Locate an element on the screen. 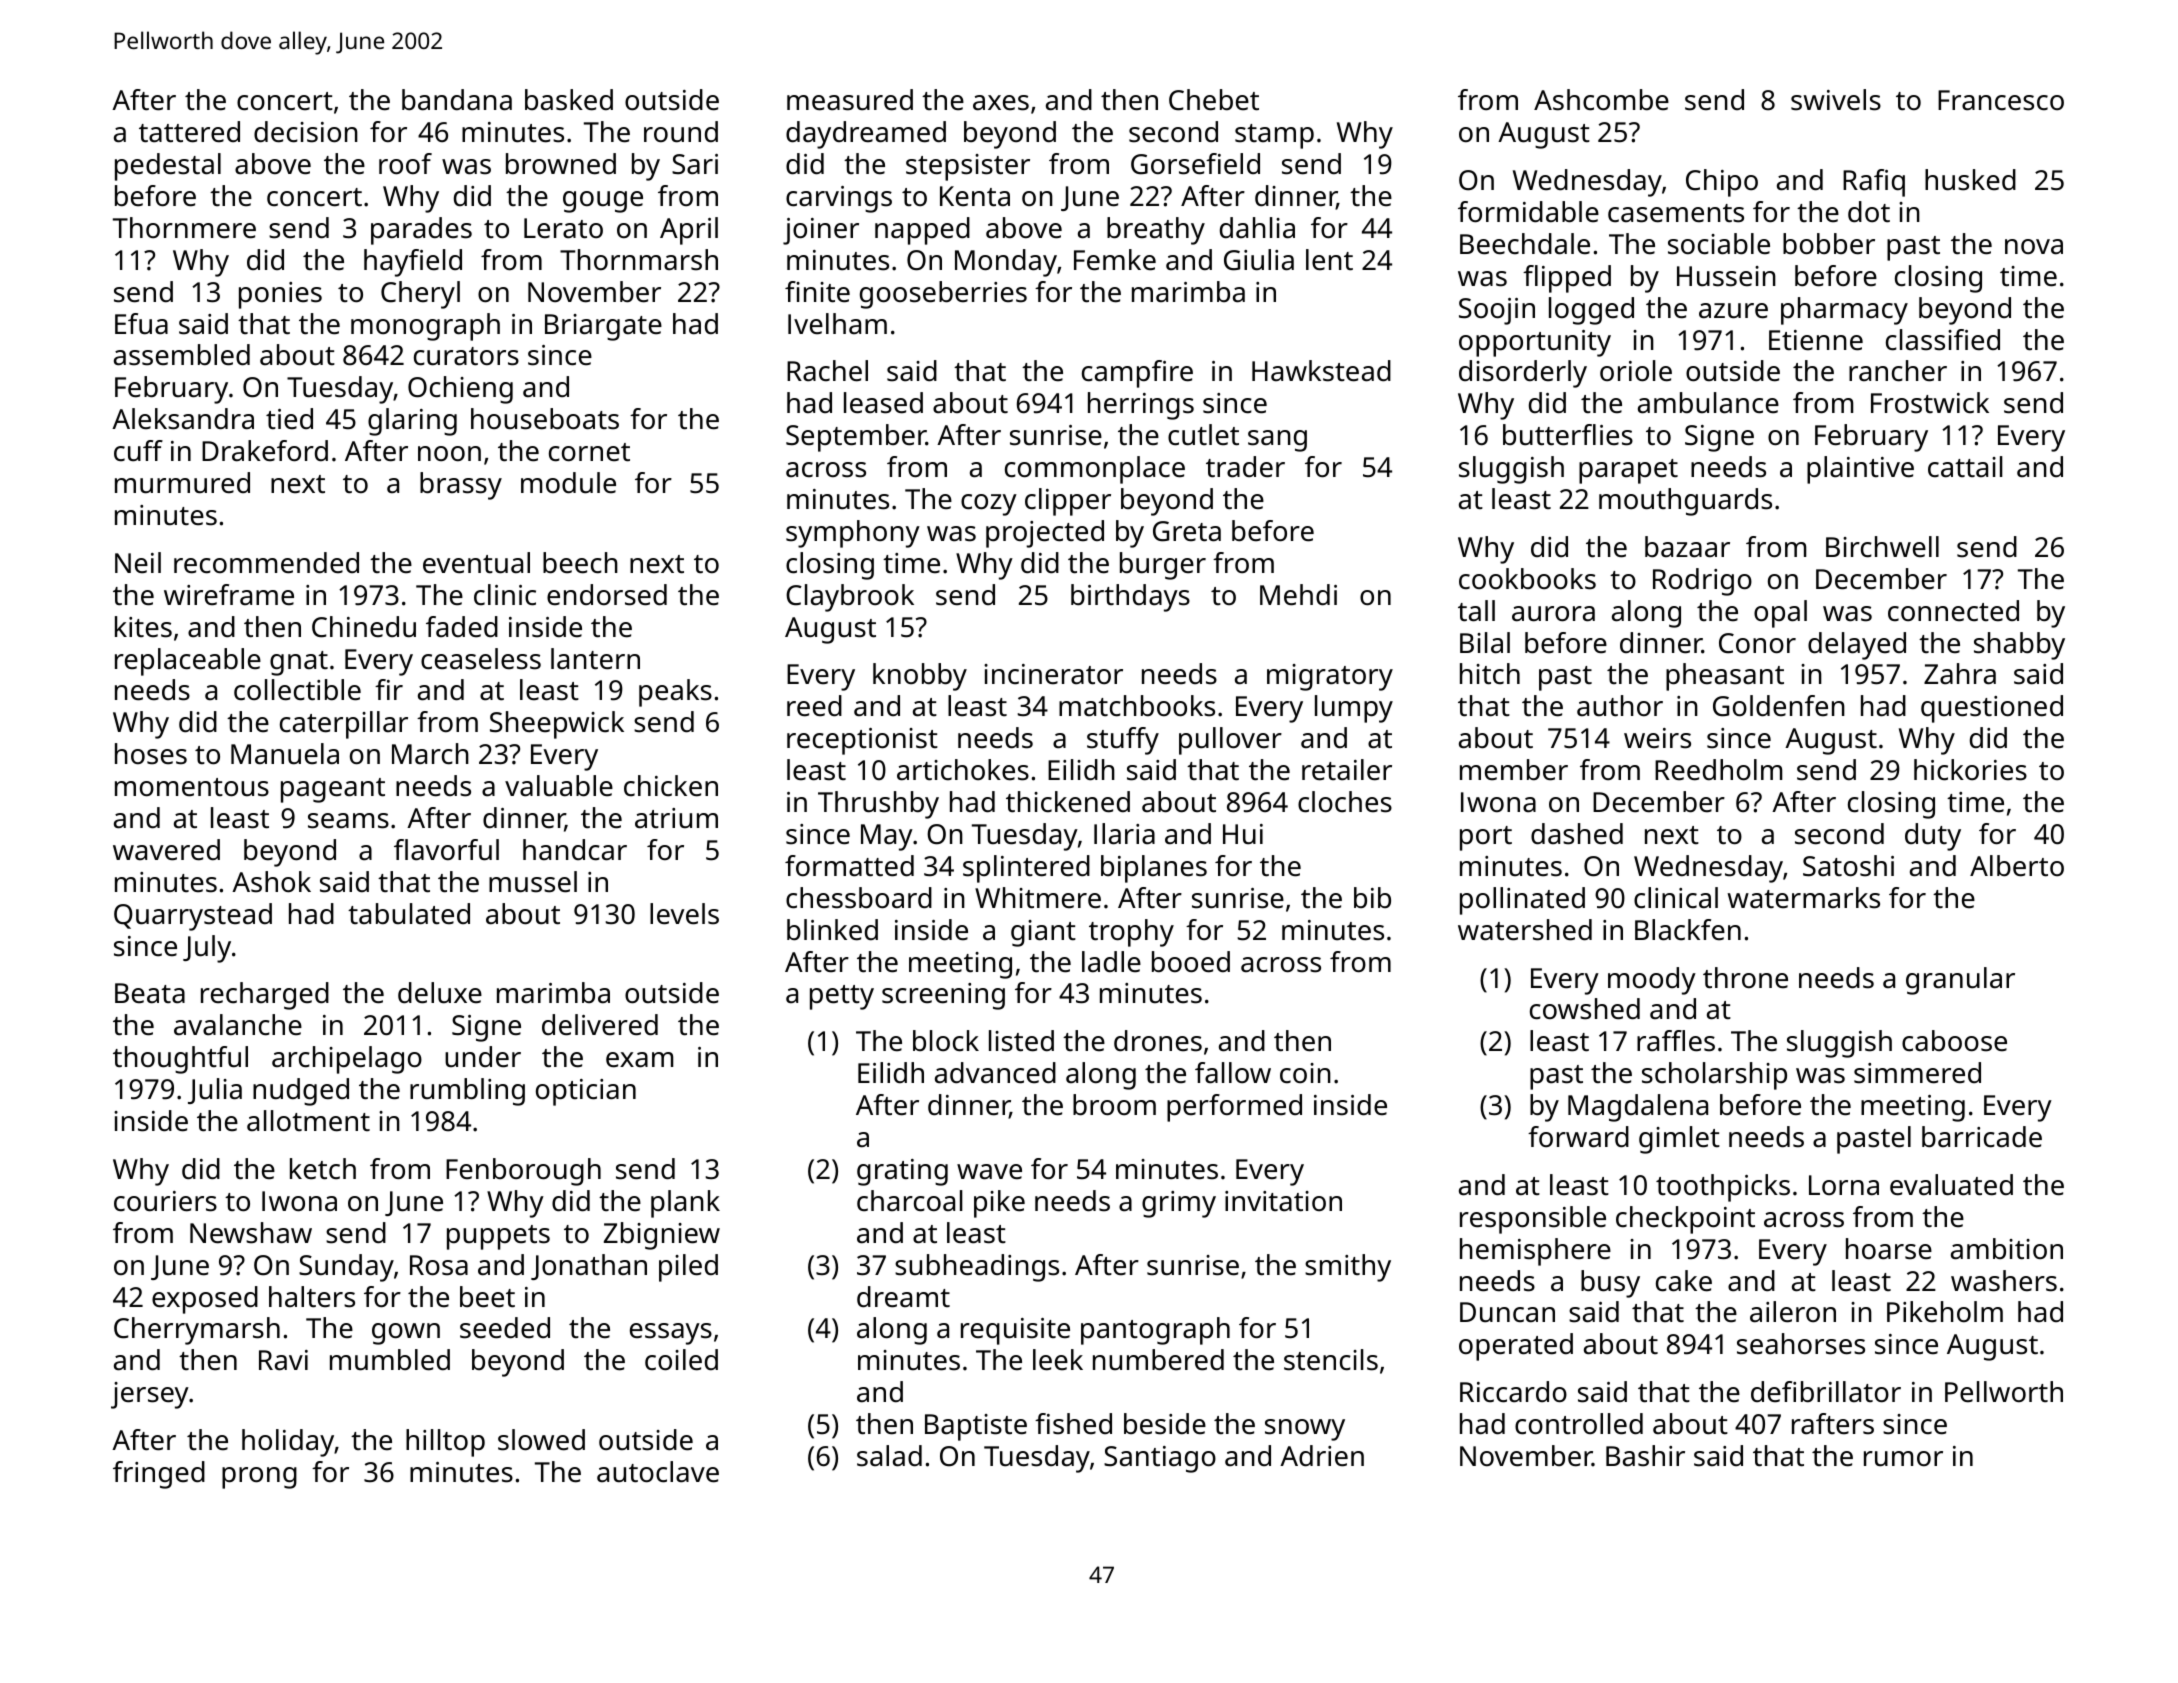 Image resolution: width=2178 pixels, height=1683 pixels. Chebet is located at coordinates (1214, 100).
